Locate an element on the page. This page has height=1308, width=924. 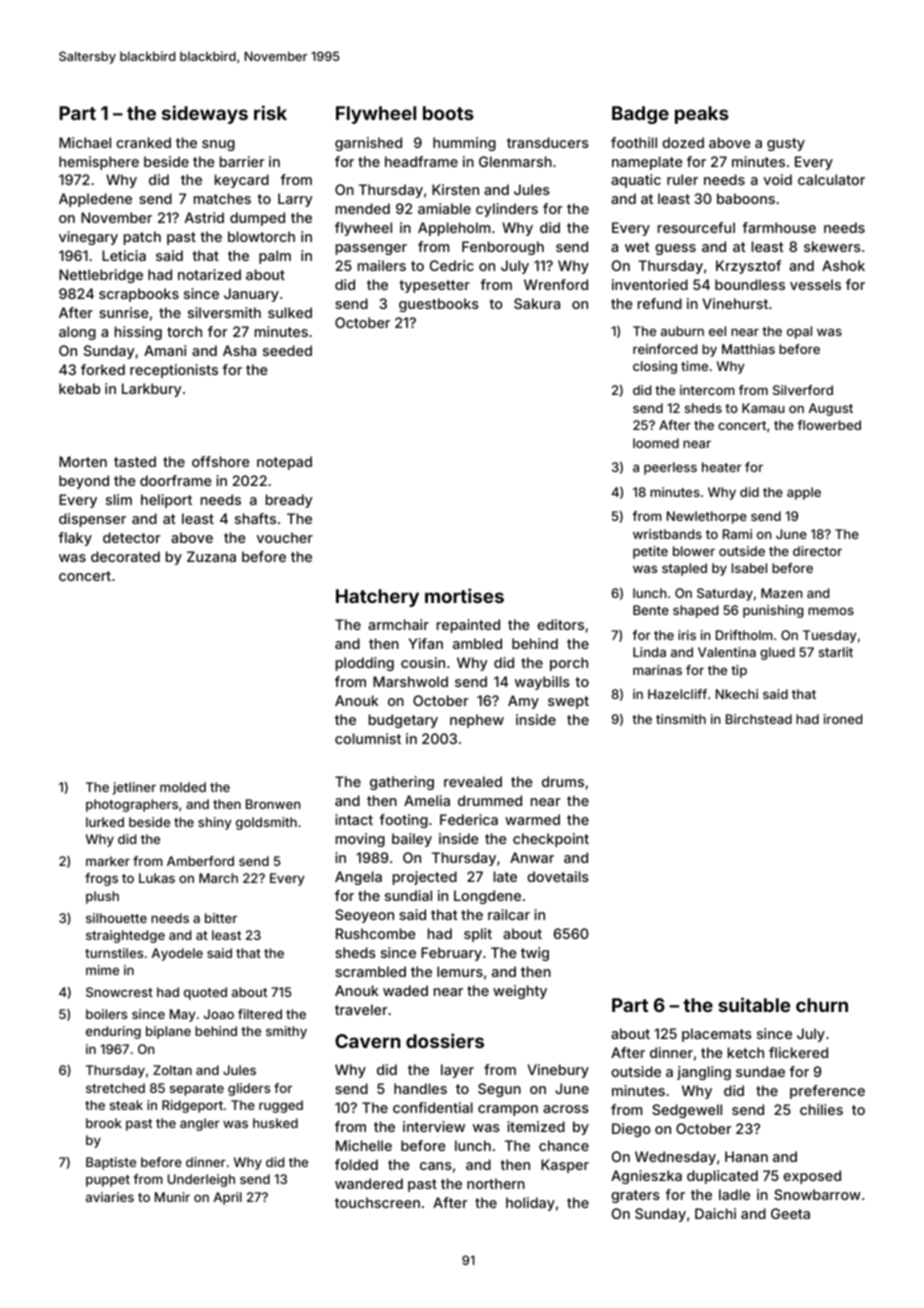
Kamau is located at coordinates (763, 408).
